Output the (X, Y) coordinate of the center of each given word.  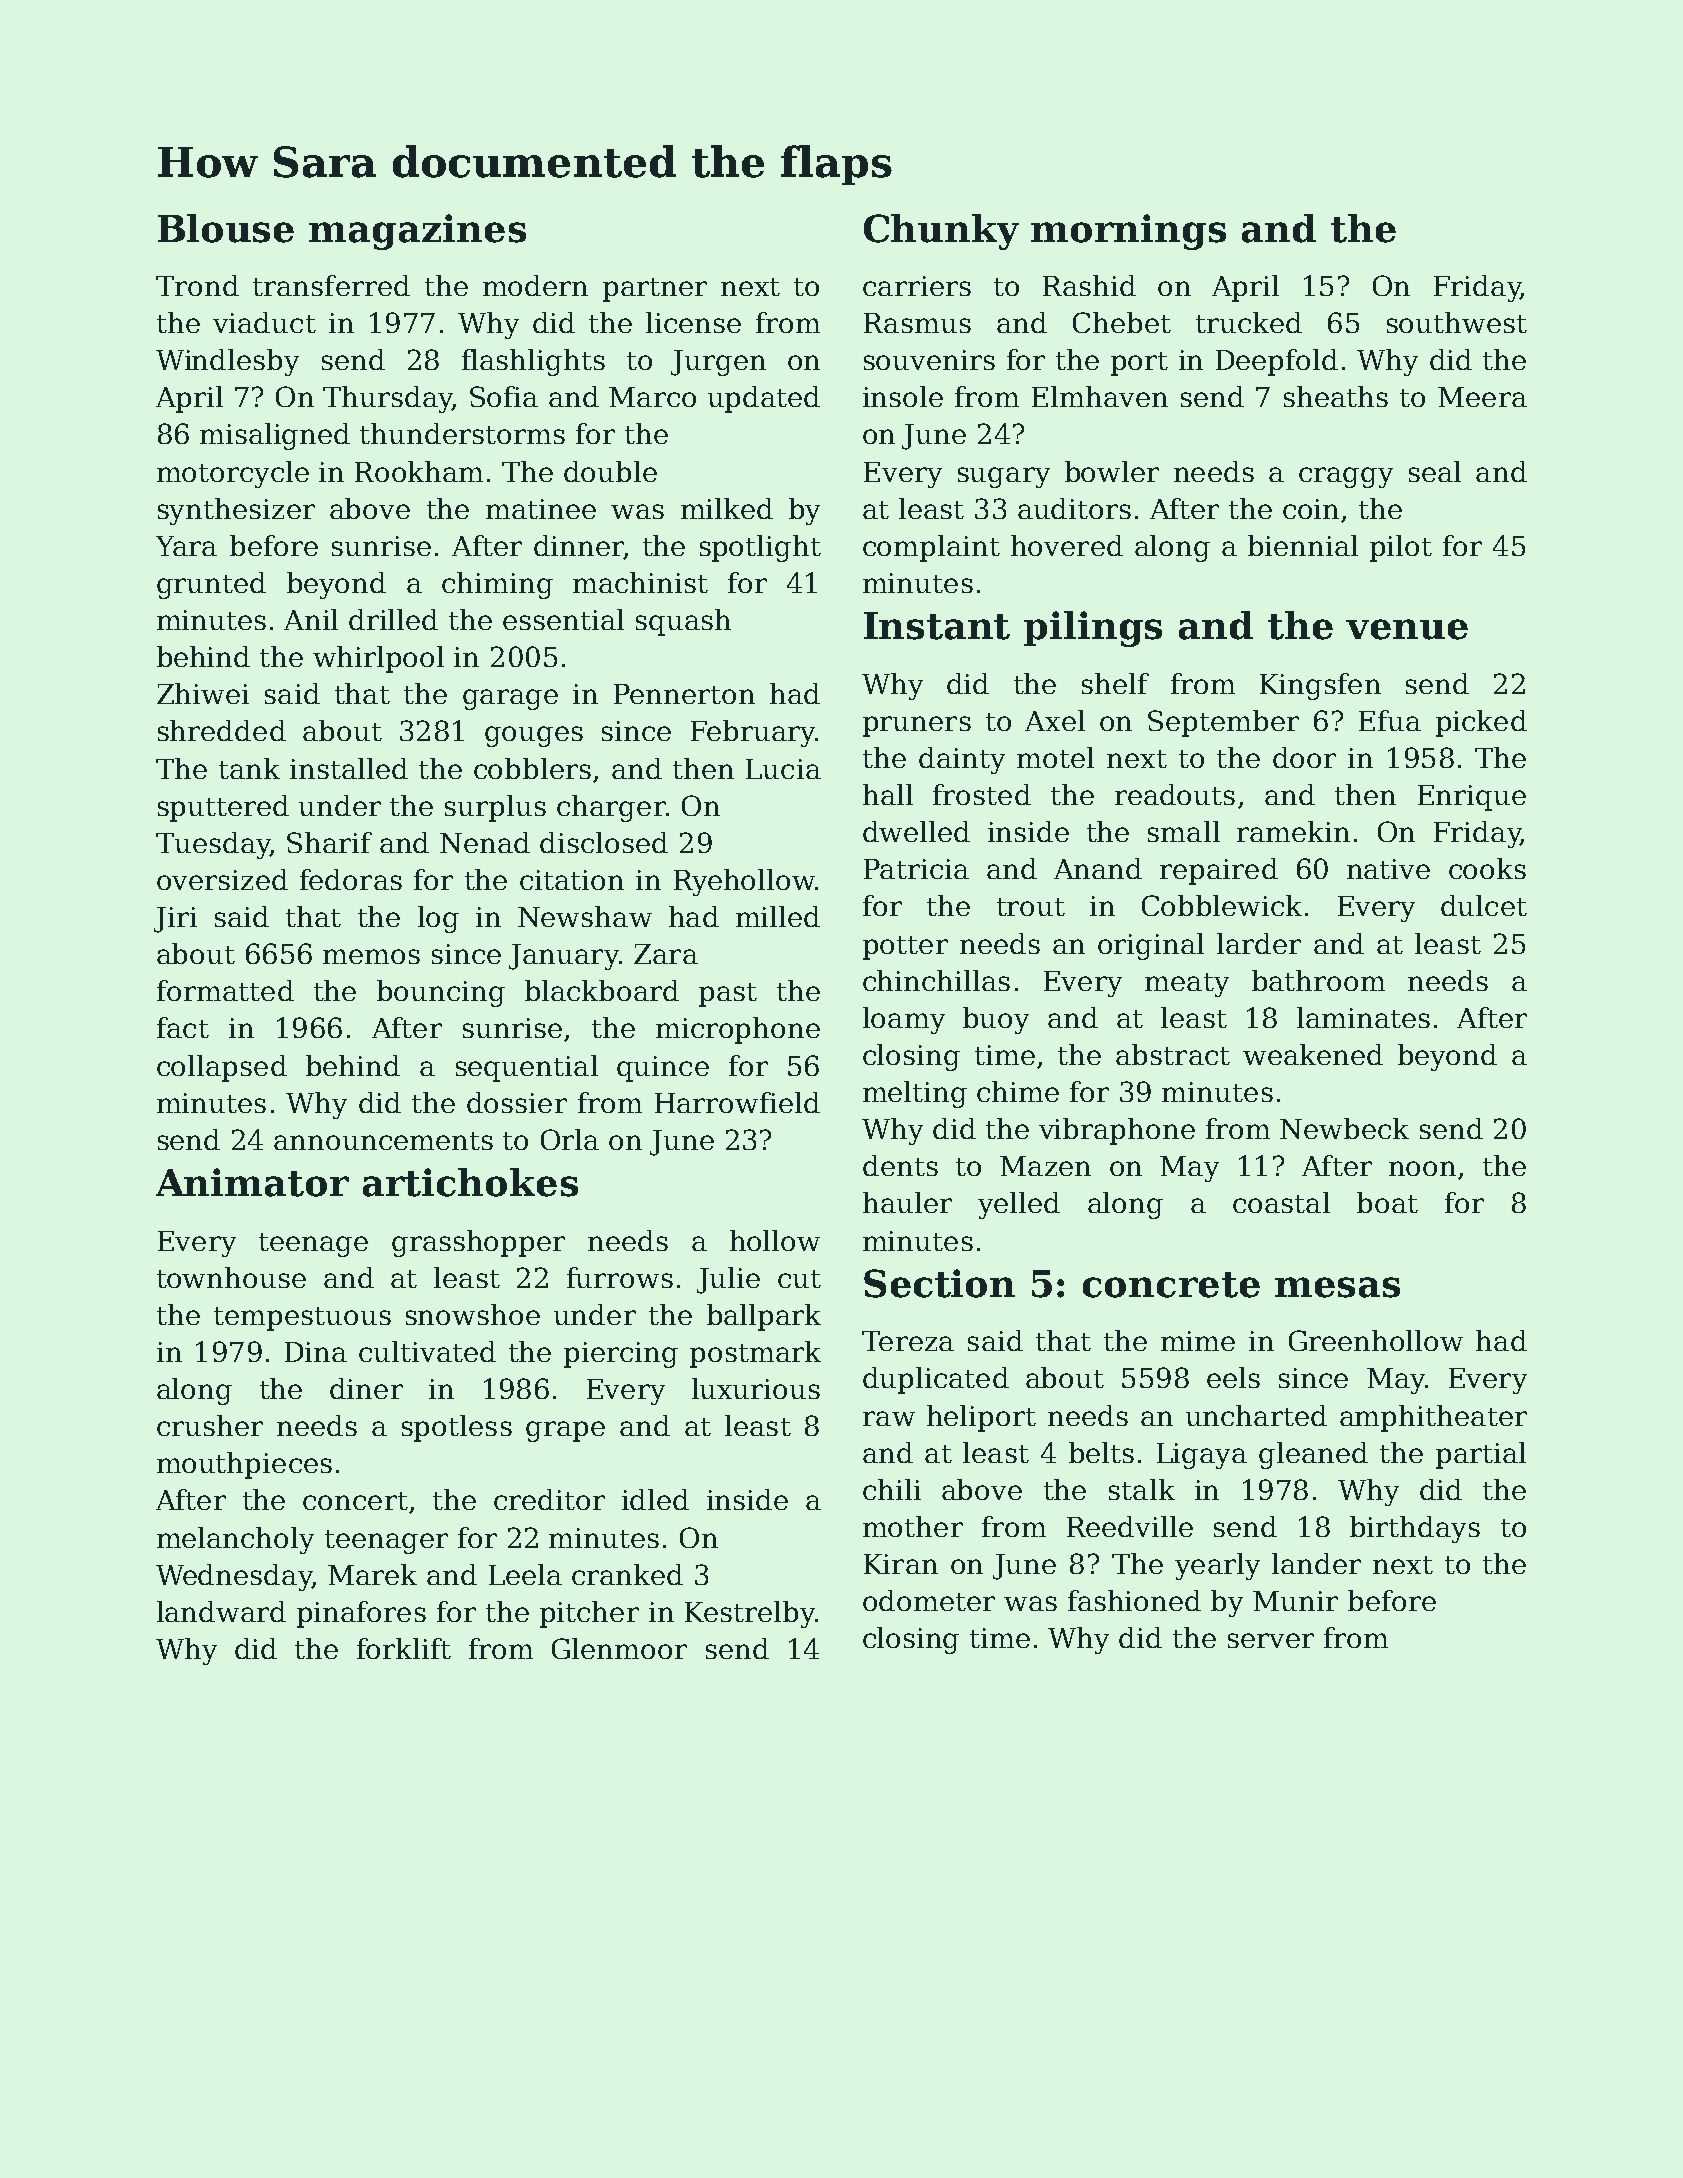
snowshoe (473, 1314)
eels (1233, 1377)
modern (535, 285)
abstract (1173, 1054)
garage (510, 699)
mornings (1128, 232)
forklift (404, 1648)
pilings (1093, 629)
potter (905, 948)
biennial (1303, 545)
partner (655, 290)
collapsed (222, 1068)
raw (889, 1418)
